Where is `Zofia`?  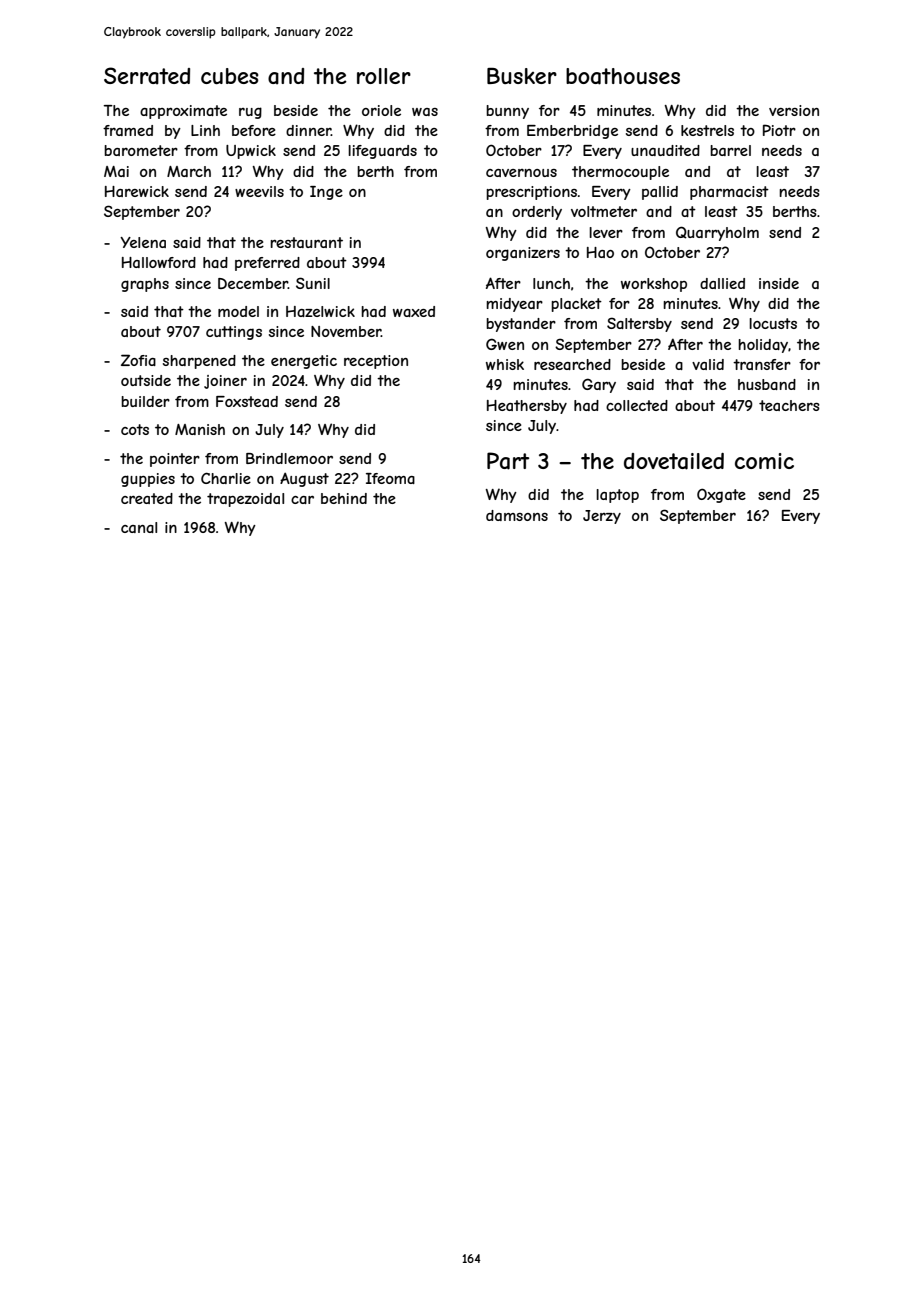 Zofia is located at coordinates (138, 360).
